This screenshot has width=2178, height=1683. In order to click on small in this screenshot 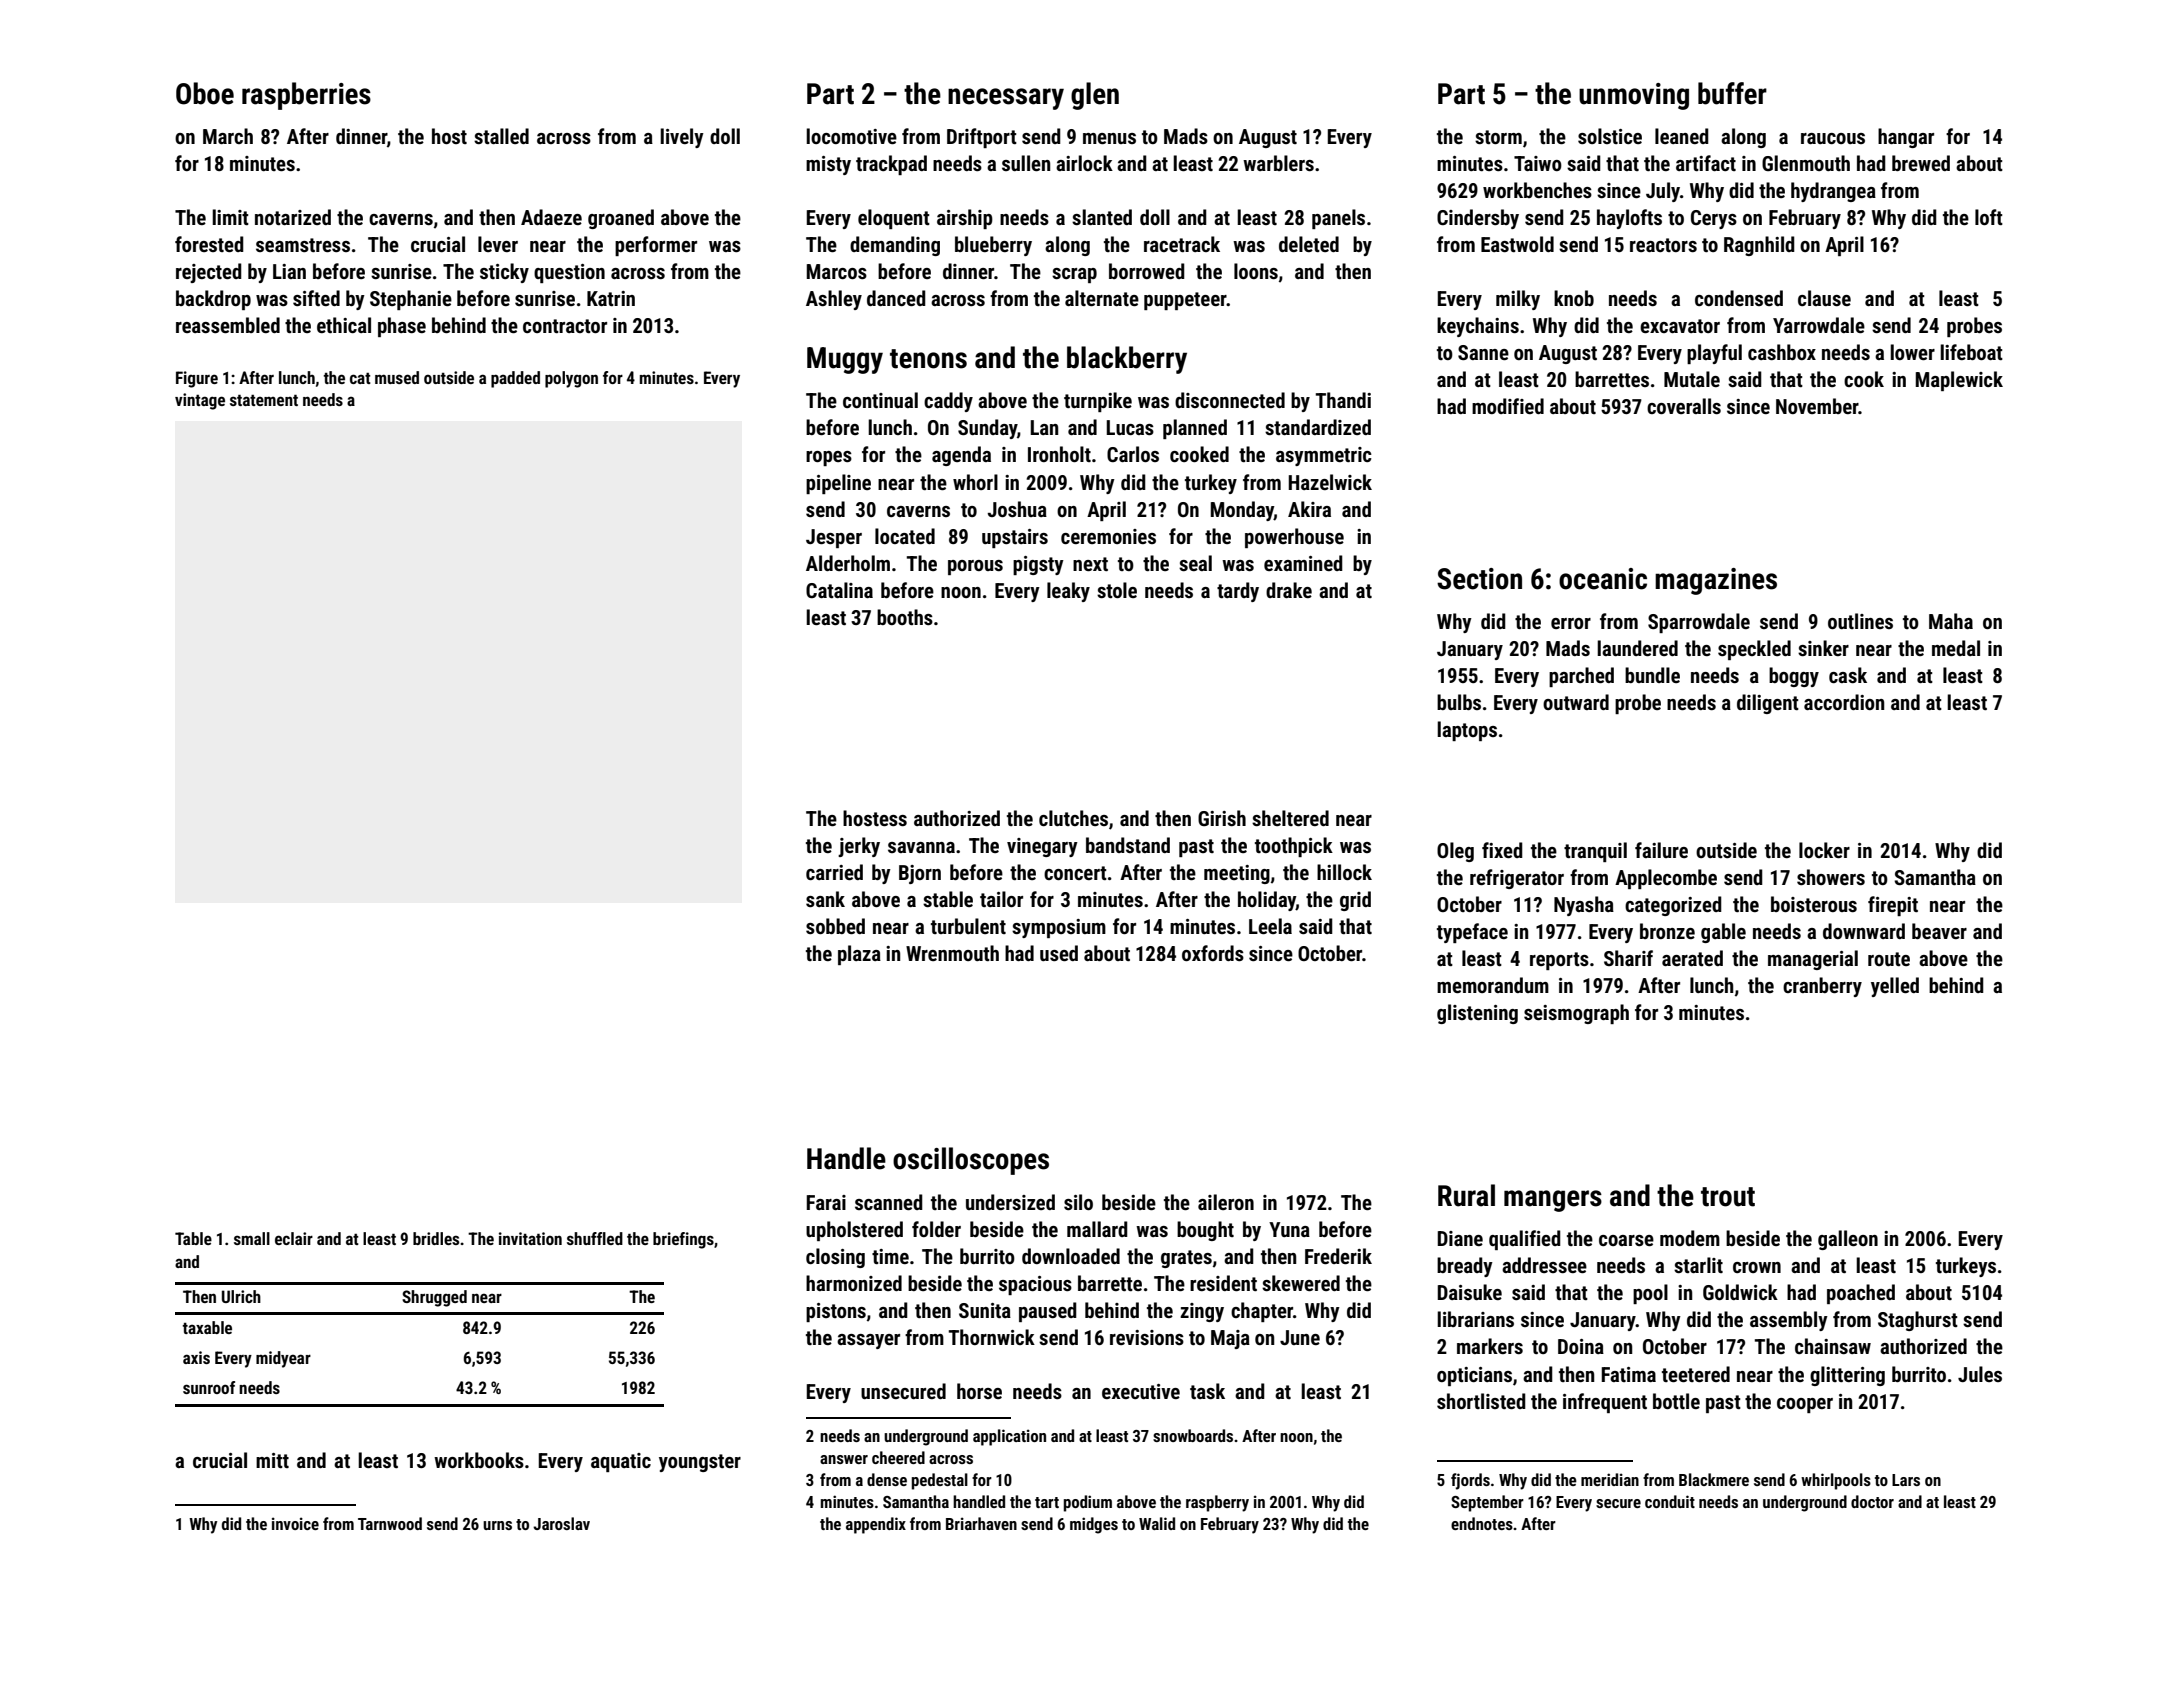, I will do `click(252, 1238)`.
